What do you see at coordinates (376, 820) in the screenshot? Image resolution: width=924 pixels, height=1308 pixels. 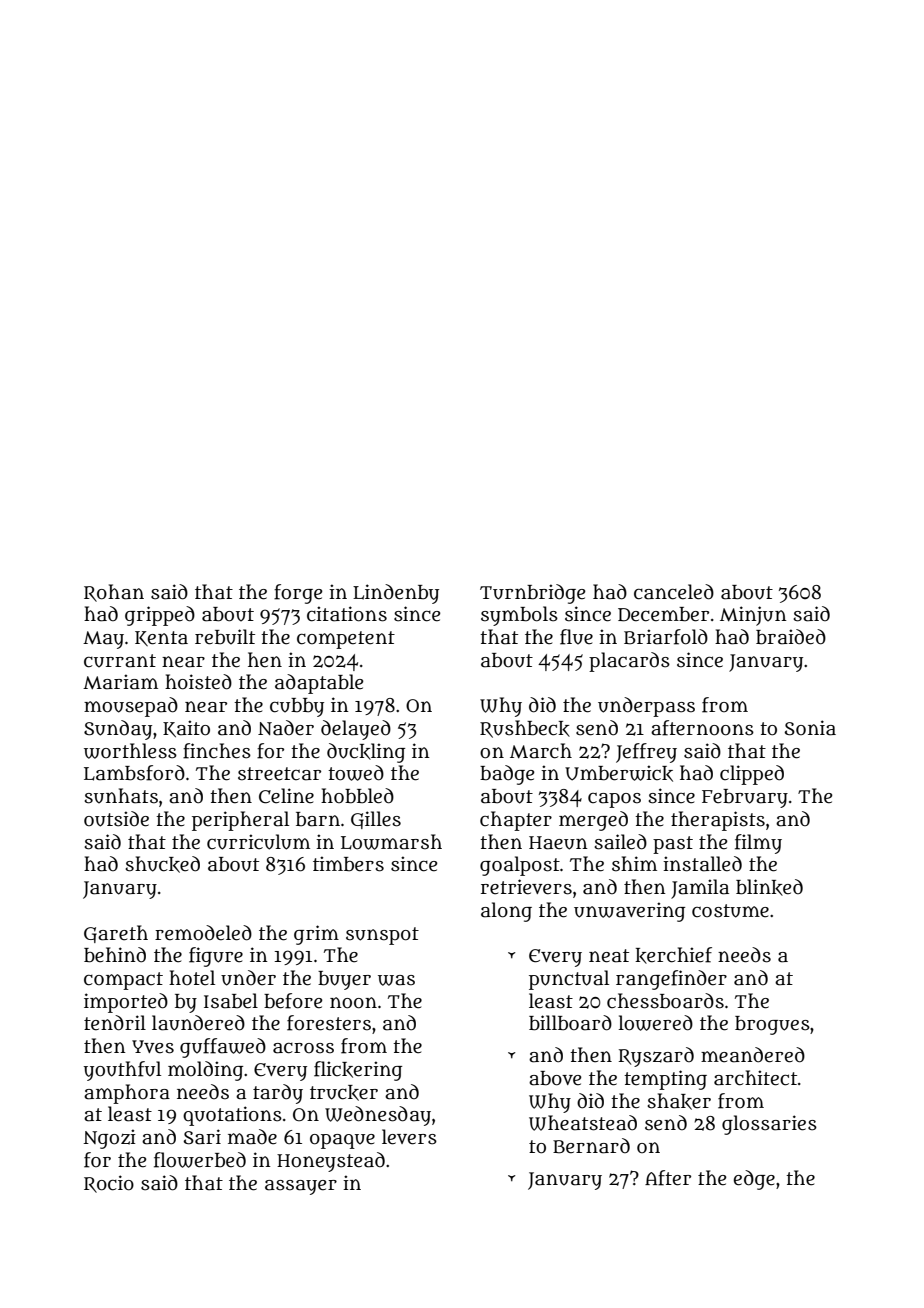 I see `Gilles` at bounding box center [376, 820].
